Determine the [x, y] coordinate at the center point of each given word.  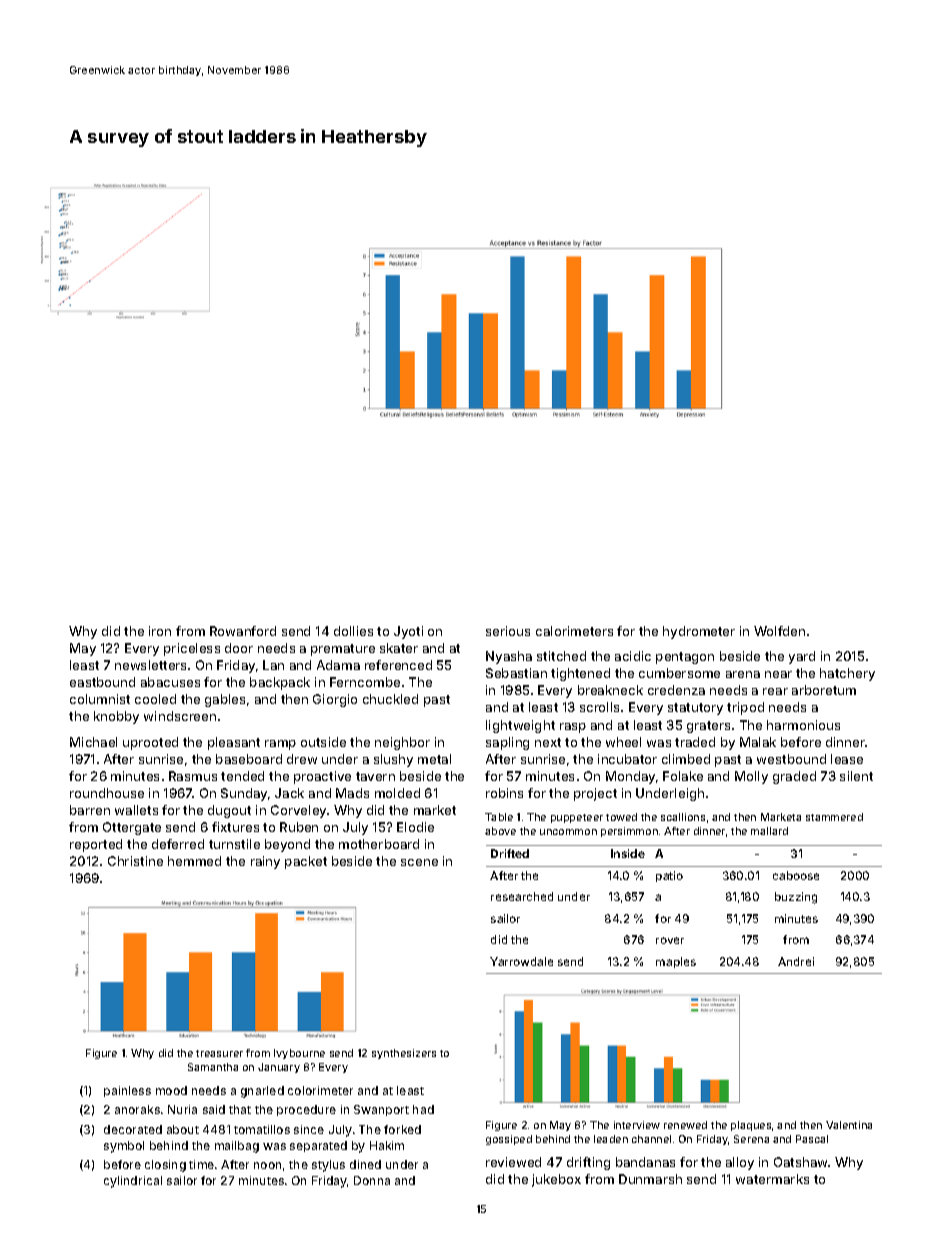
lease [847, 759]
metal [434, 759]
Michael [93, 742]
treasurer [219, 1053]
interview [637, 1125]
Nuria [182, 1109]
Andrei [796, 961]
